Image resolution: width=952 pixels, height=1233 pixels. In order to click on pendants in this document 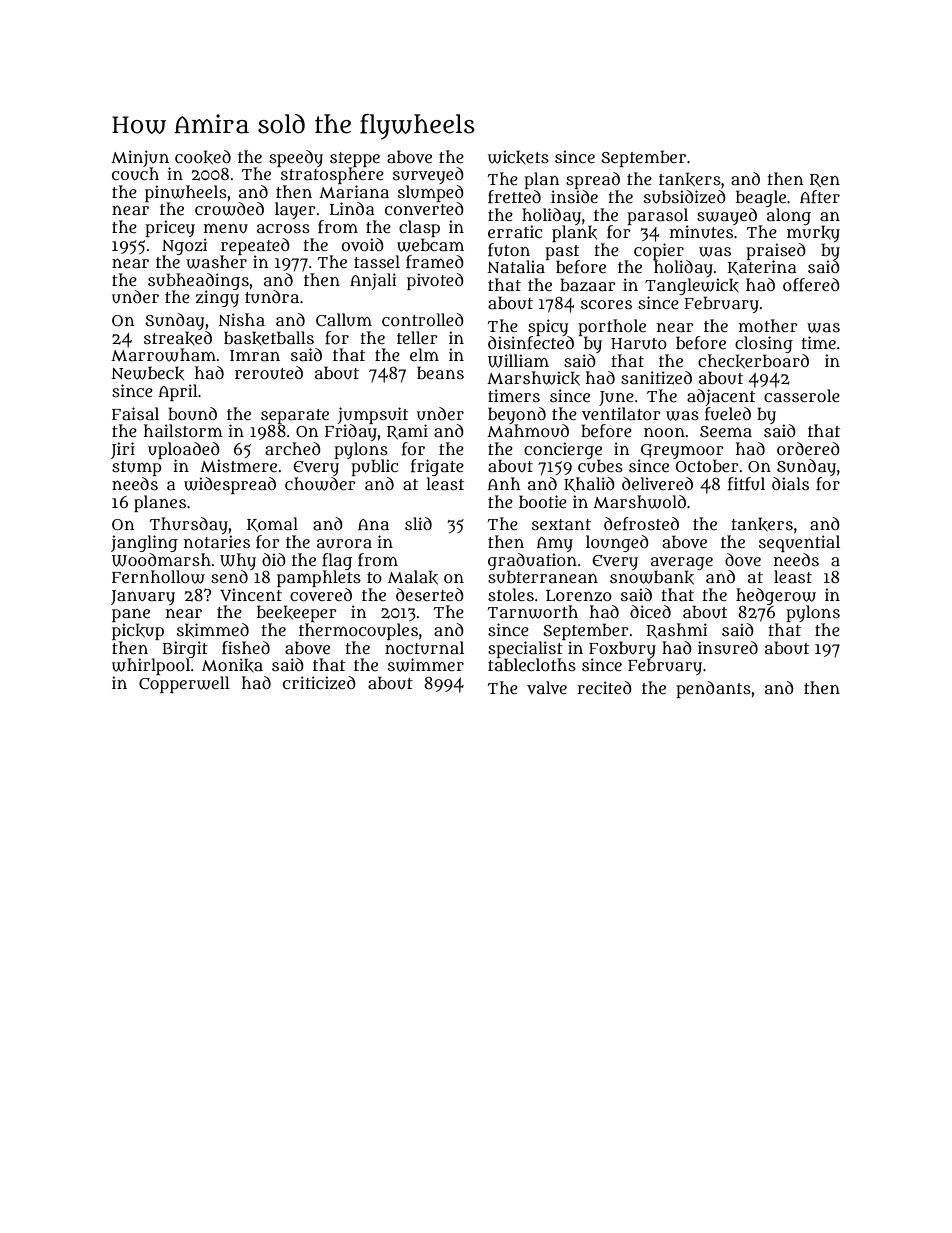, I will do `click(713, 689)`.
